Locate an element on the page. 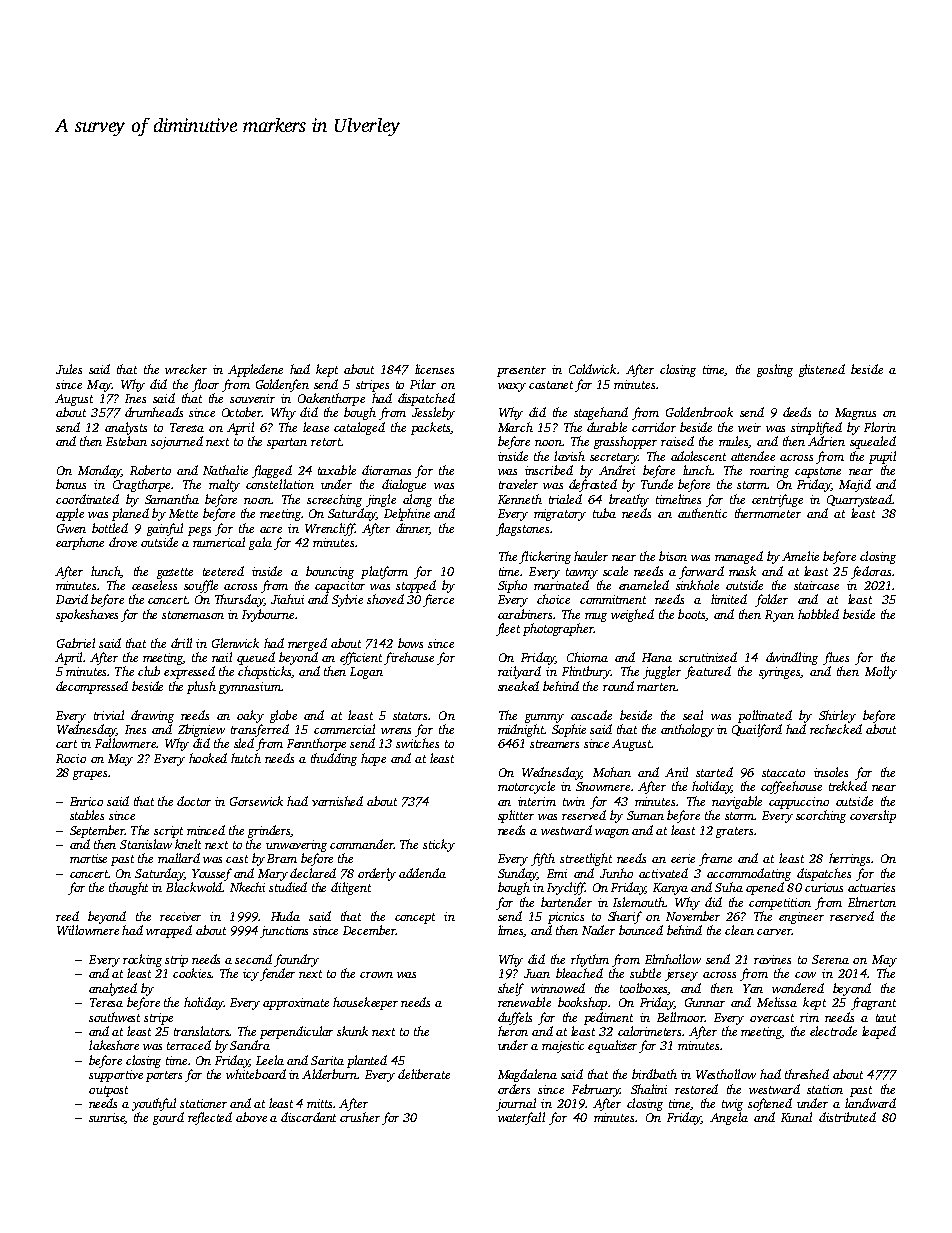  featured is located at coordinates (708, 672).
